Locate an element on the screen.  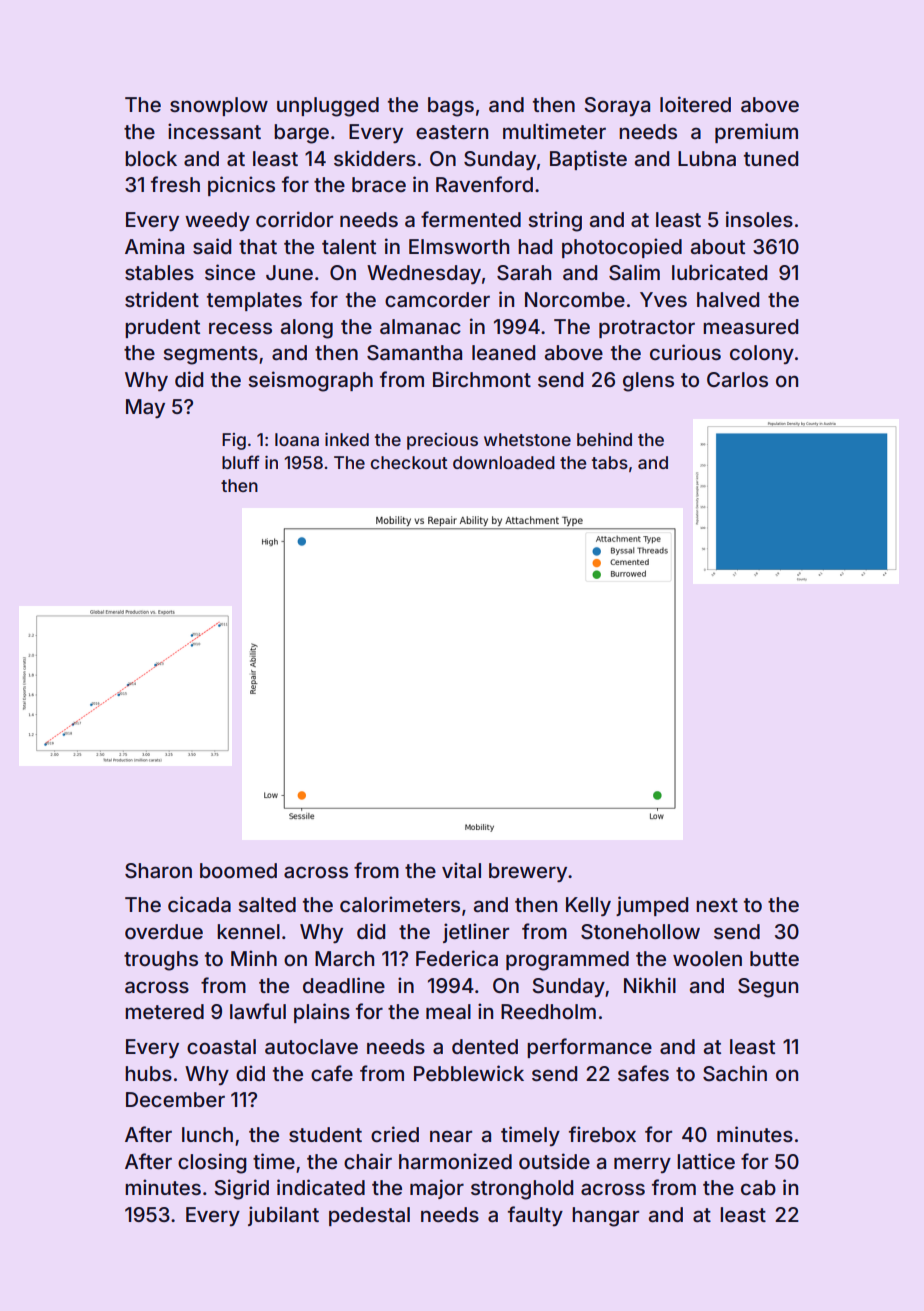
hangar is located at coordinates (605, 1217).
